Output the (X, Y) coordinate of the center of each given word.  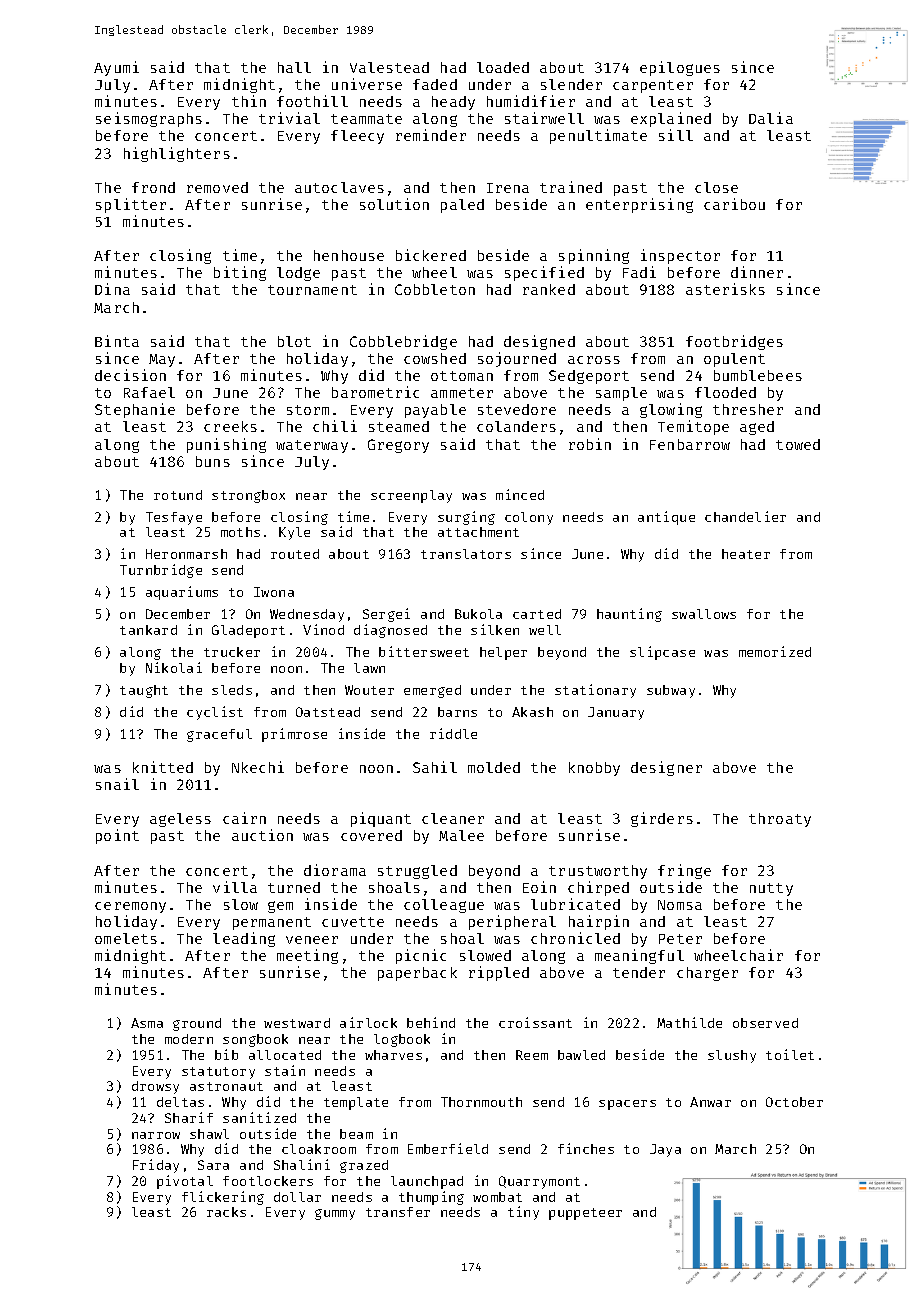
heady (453, 103)
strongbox (248, 496)
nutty (771, 889)
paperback (417, 974)
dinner (757, 272)
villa (235, 887)
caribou (734, 204)
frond (153, 187)
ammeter (462, 393)
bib (226, 1054)
